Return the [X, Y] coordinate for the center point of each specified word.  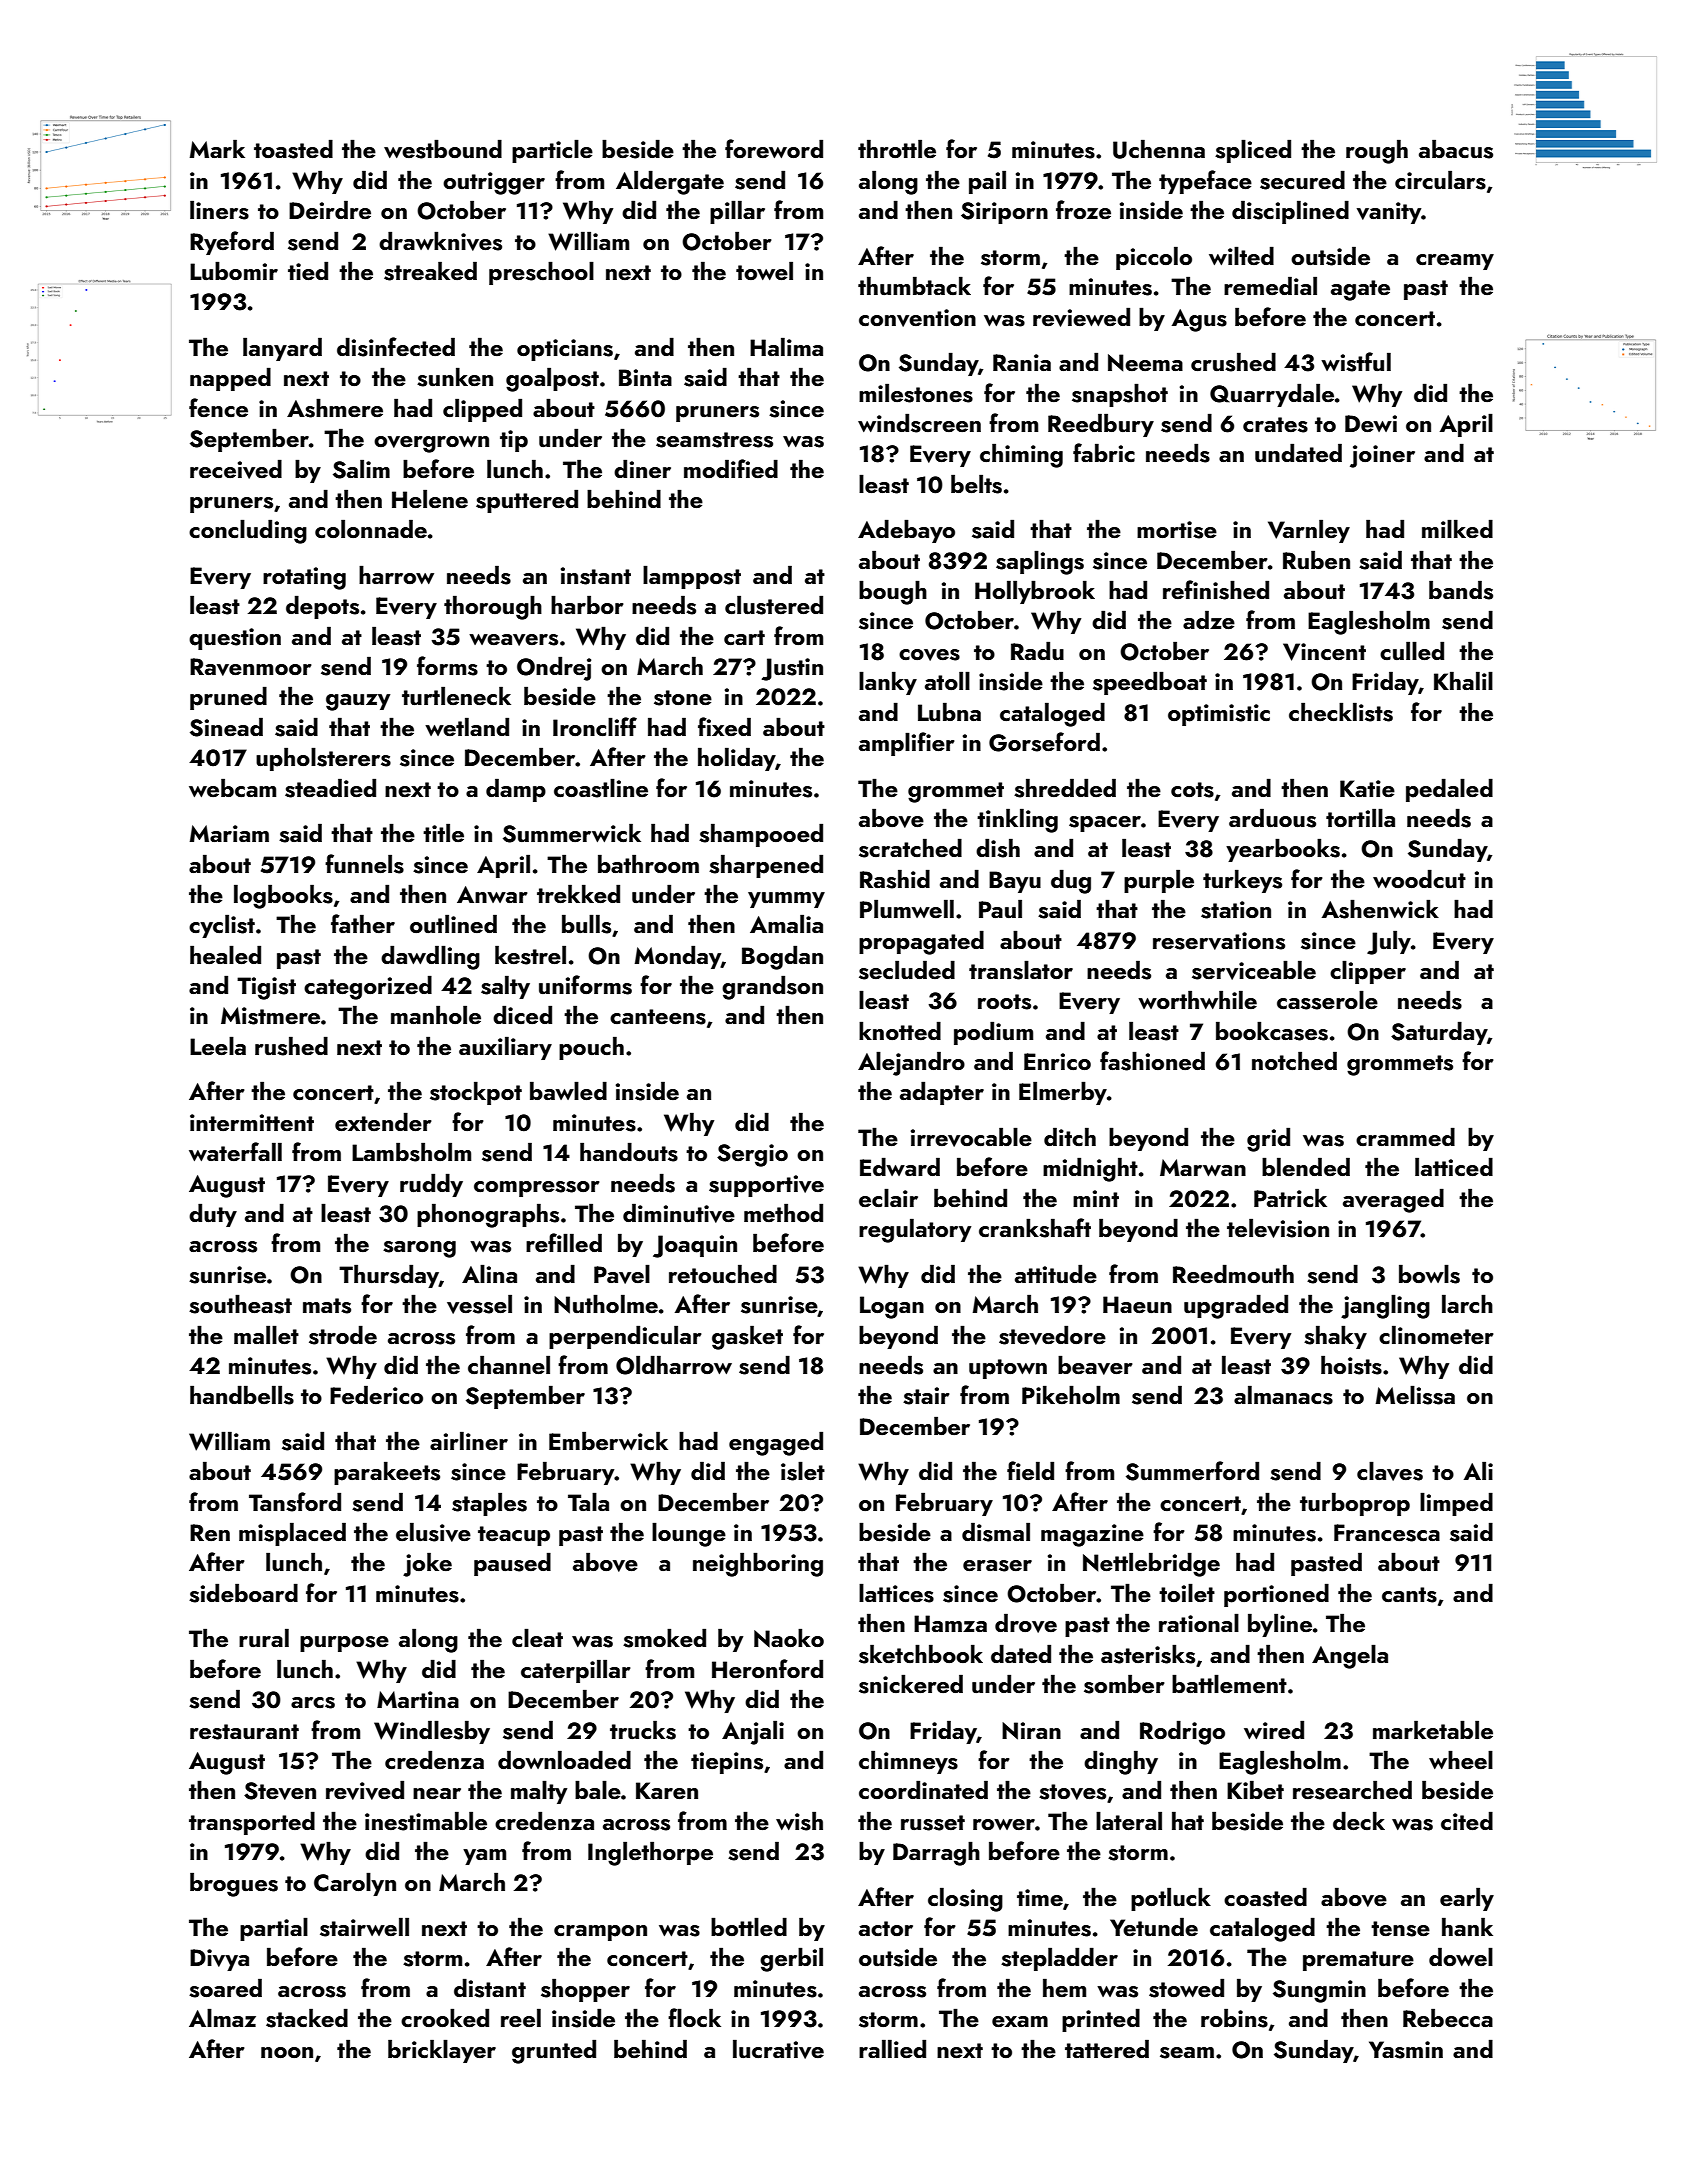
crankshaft [1035, 1228]
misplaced [292, 1534]
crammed [1405, 1136]
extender [383, 1121]
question [235, 639]
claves [1390, 1471]
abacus [1456, 149]
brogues [234, 1884]
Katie [1367, 788]
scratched [910, 848]
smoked [664, 1638]
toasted [293, 149]
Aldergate [670, 182]
